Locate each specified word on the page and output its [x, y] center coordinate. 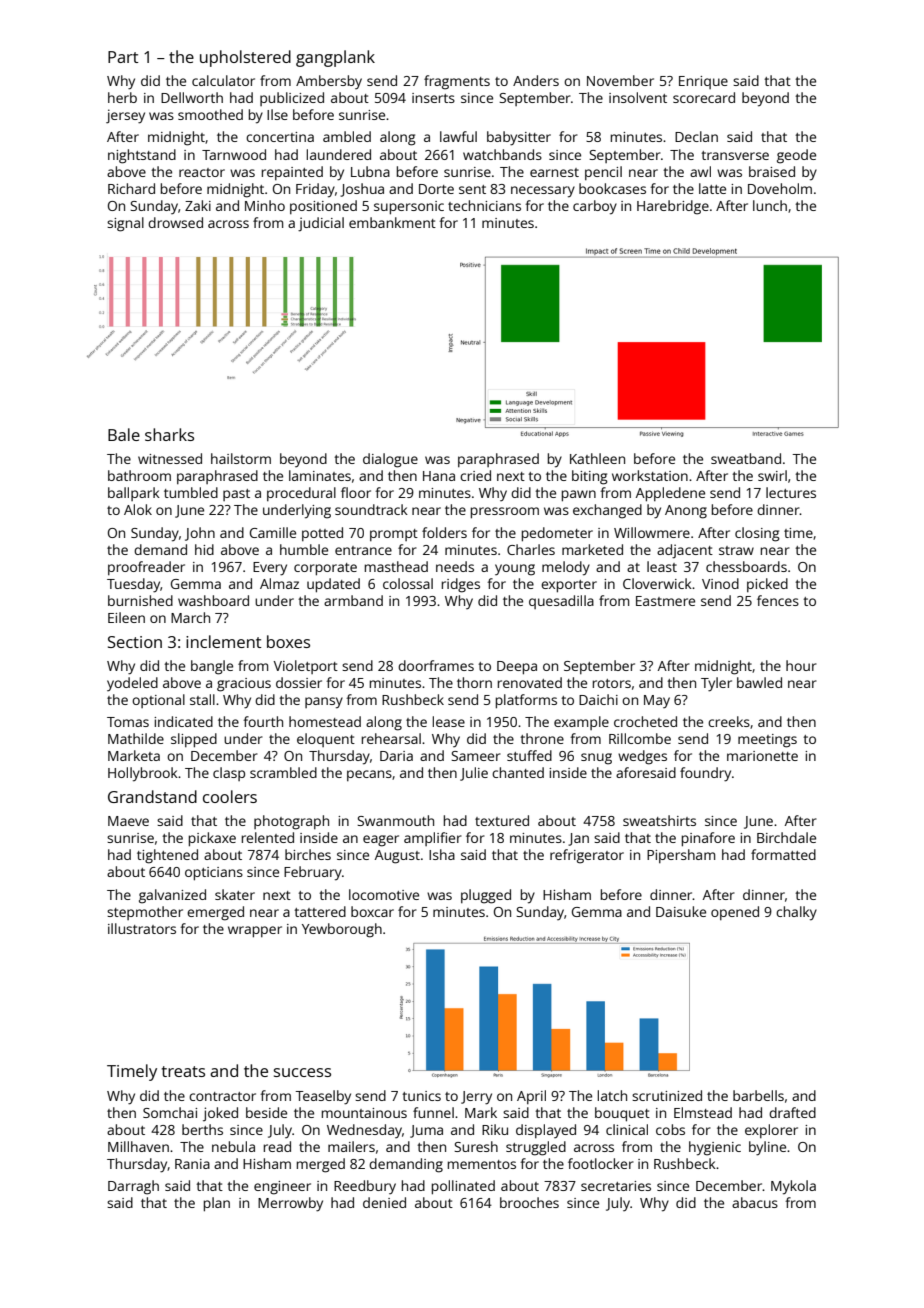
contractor [222, 1096]
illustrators [142, 928]
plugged [486, 896]
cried [475, 475]
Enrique [703, 82]
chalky [796, 913]
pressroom [505, 513]
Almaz [279, 583]
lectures [791, 492]
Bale [124, 434]
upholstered [245, 58]
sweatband [746, 458]
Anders [536, 80]
